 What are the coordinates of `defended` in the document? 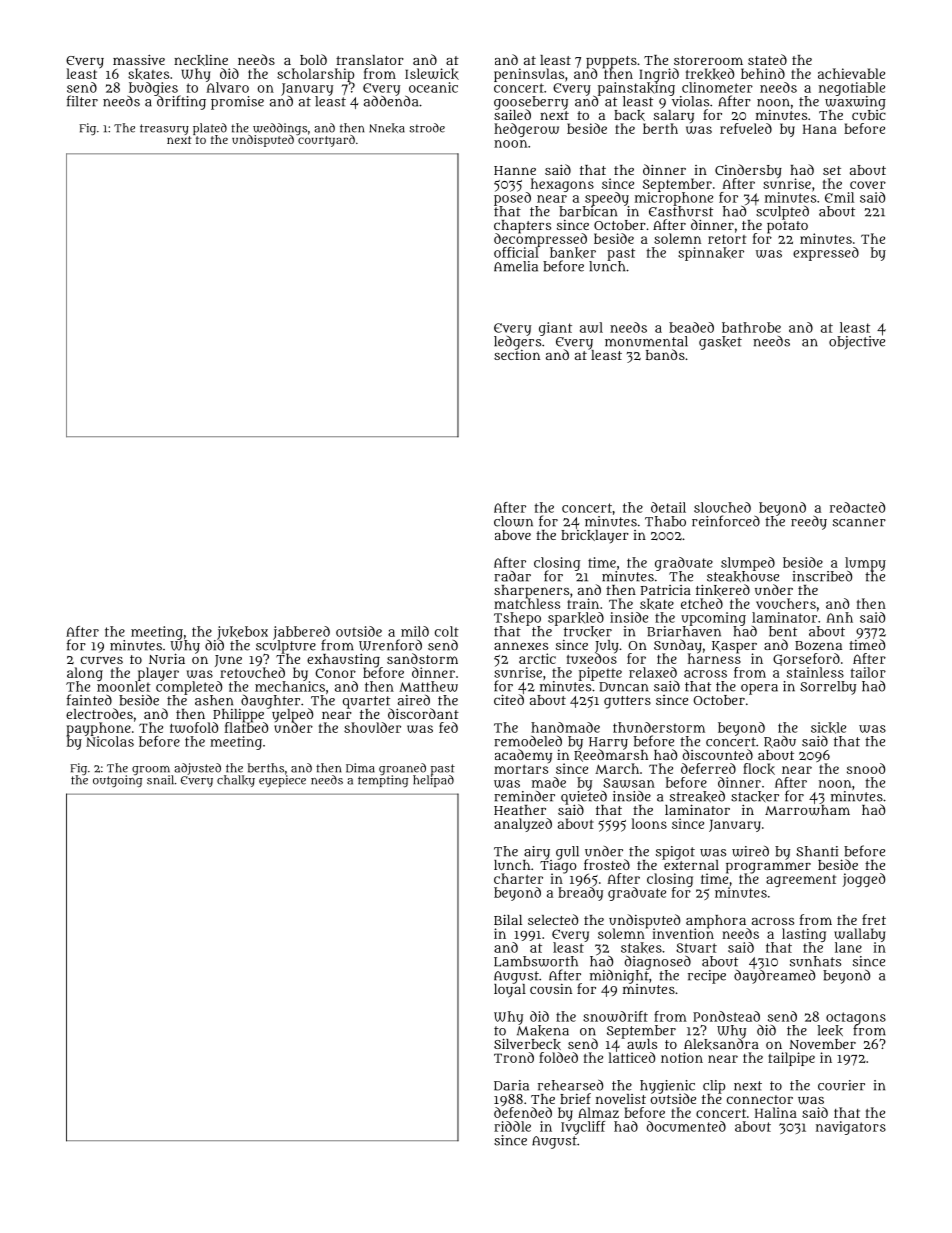 It's located at (523, 1112).
